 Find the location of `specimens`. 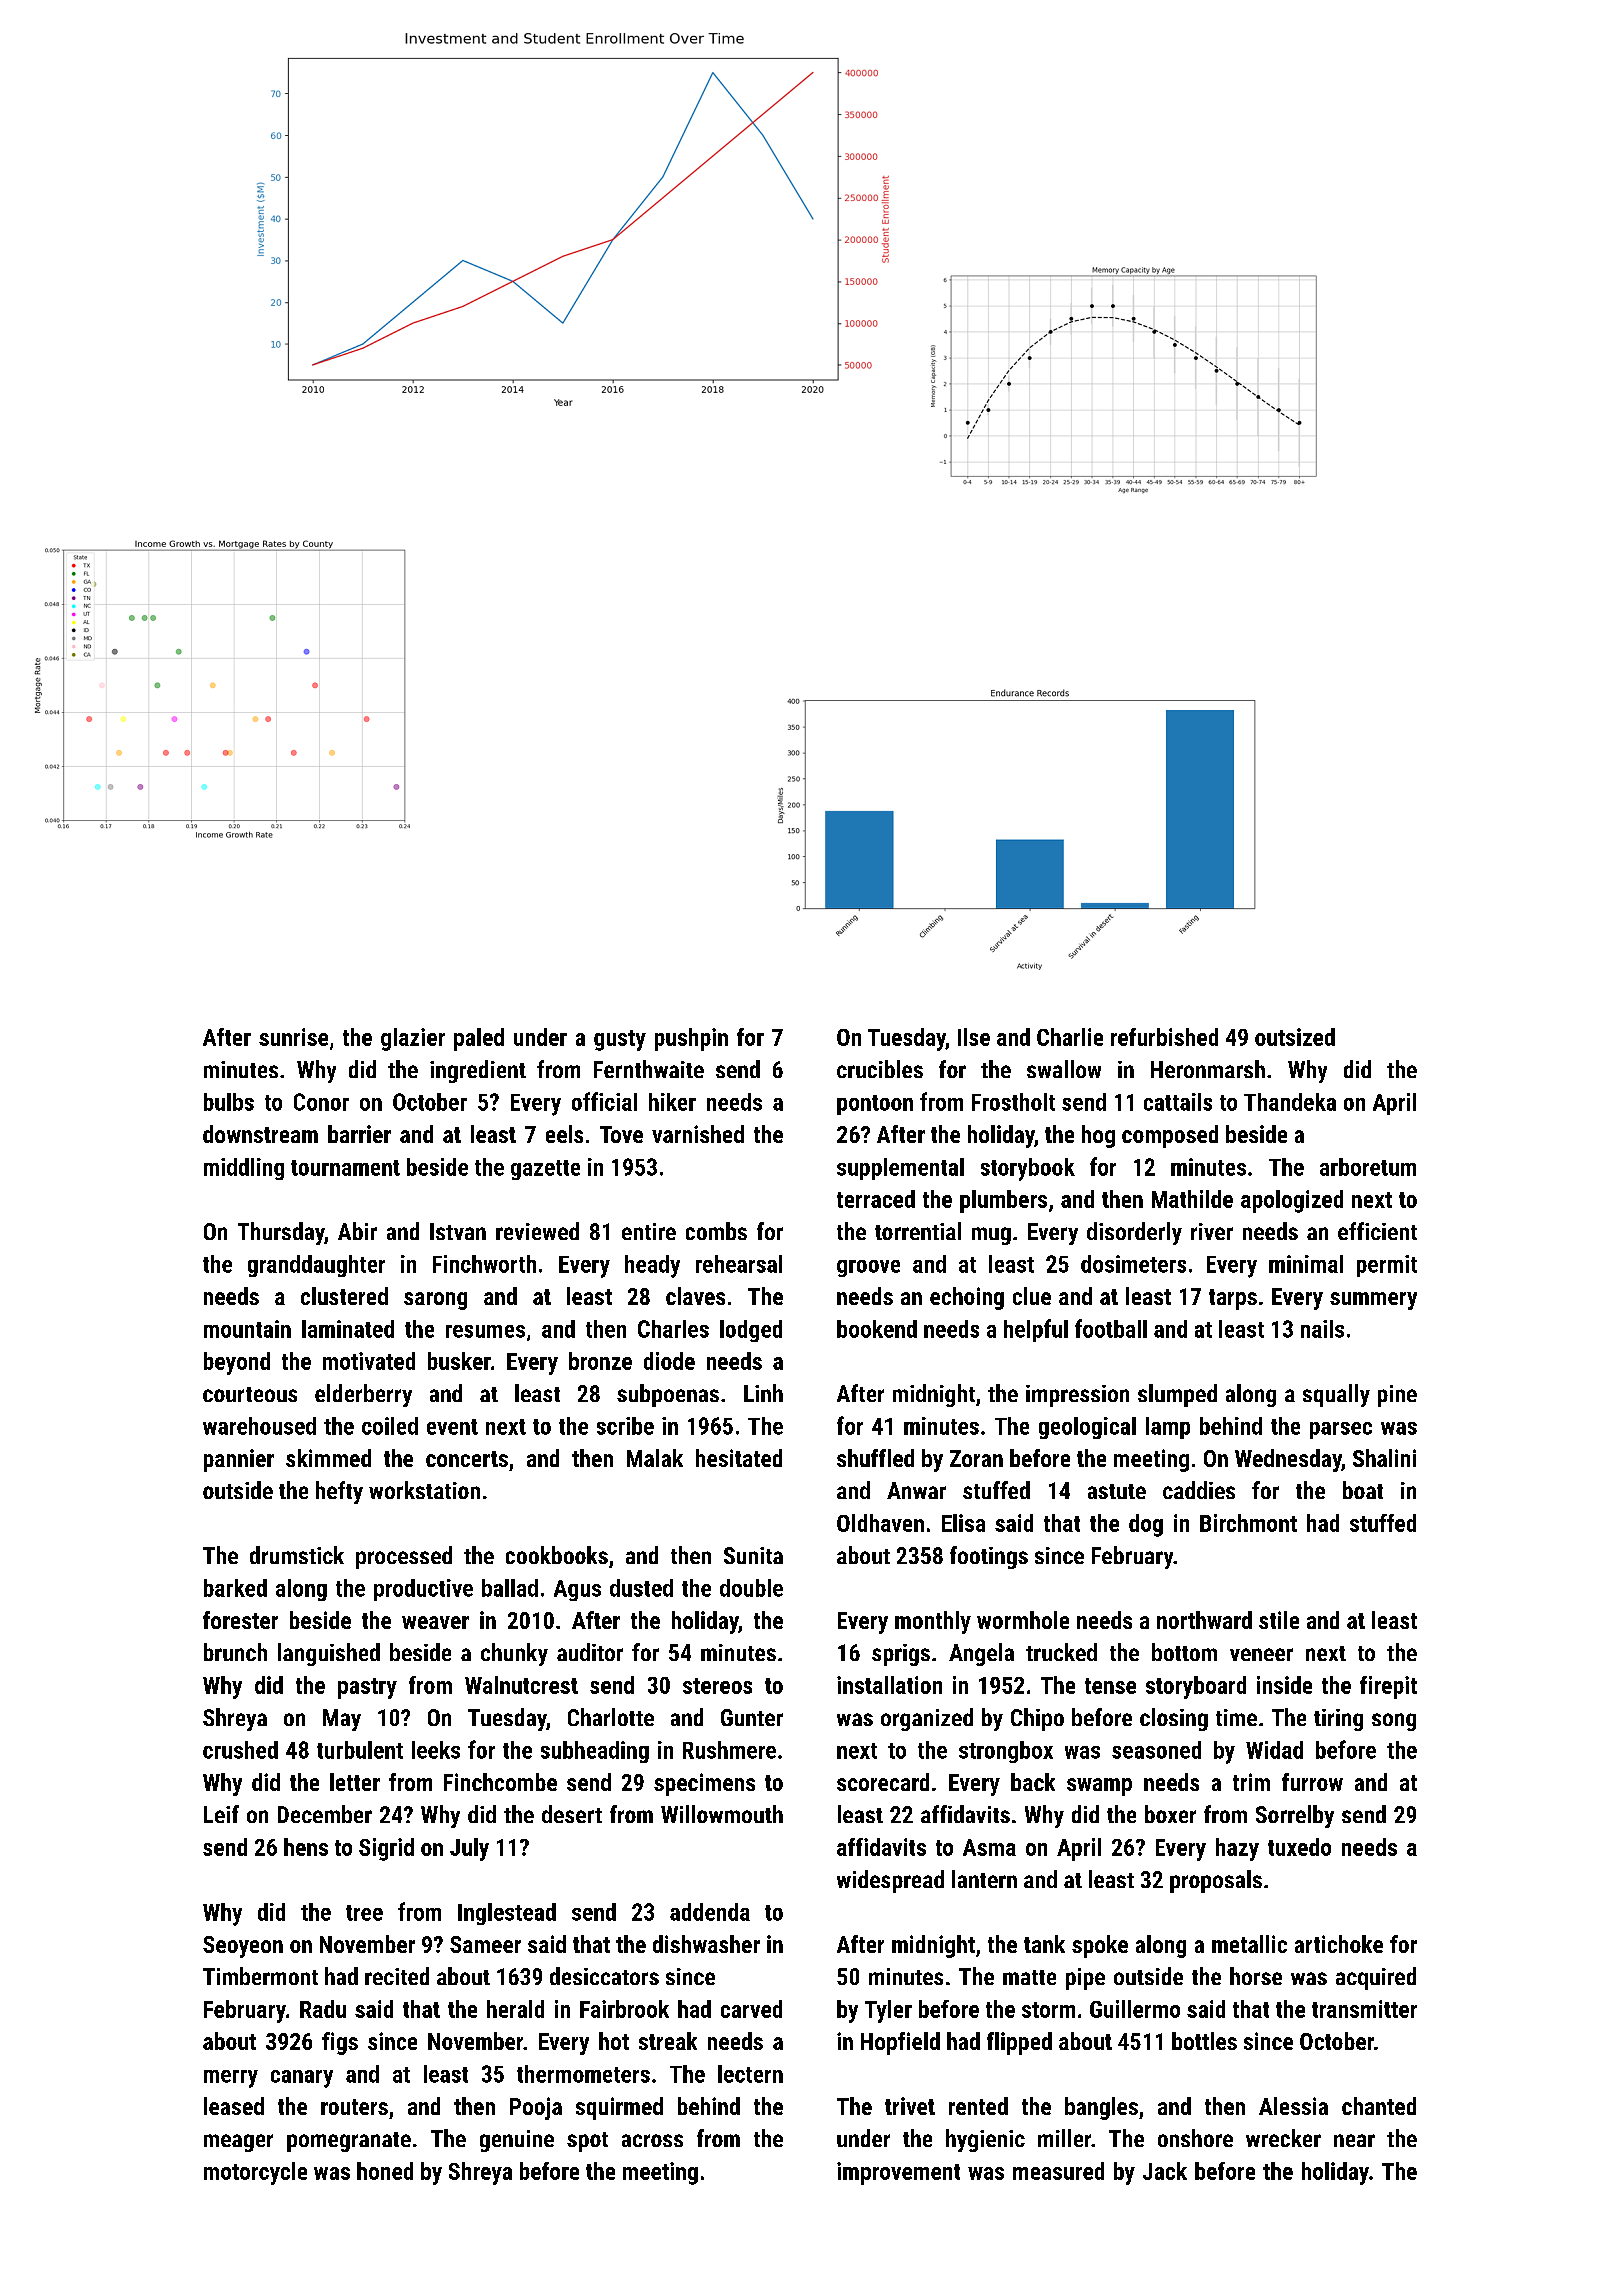

specimens is located at coordinates (704, 1784).
